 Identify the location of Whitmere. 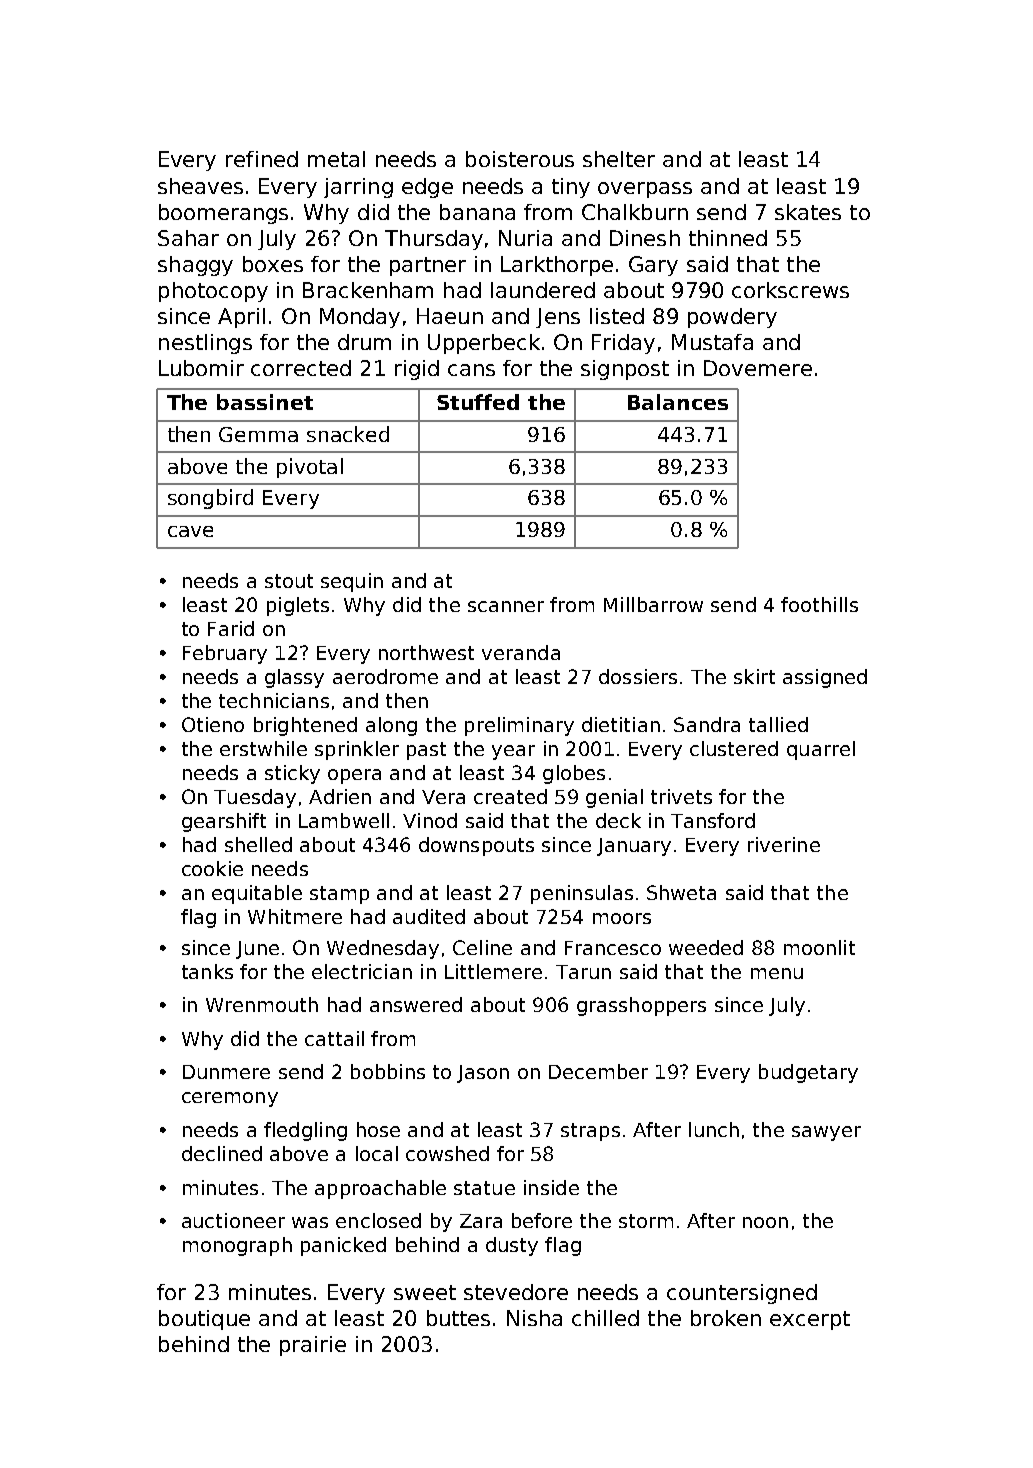
(295, 916).
